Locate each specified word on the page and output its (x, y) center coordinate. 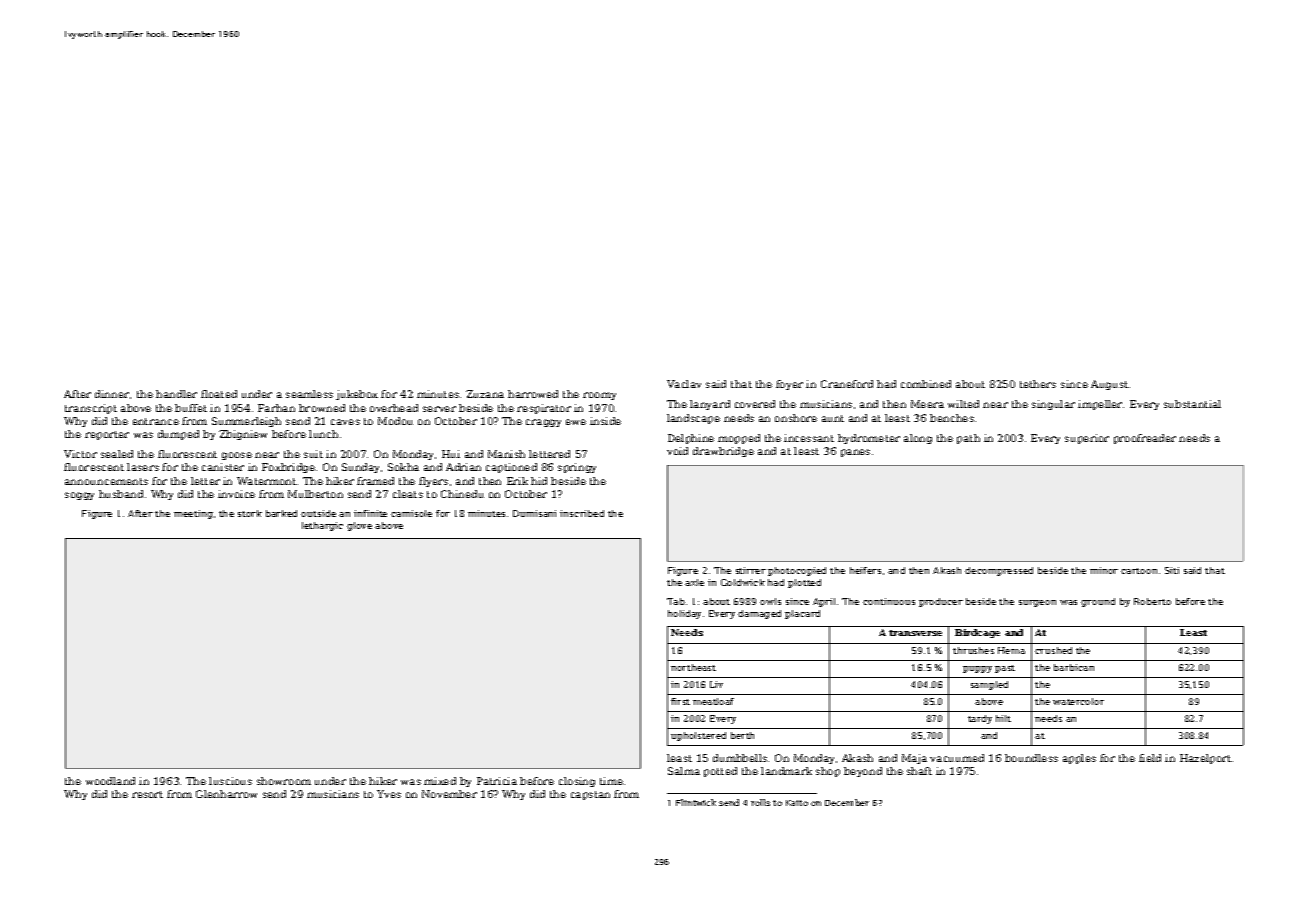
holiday (684, 614)
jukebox (357, 395)
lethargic (322, 526)
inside (605, 421)
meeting (193, 514)
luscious (230, 781)
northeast (693, 667)
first (680, 701)
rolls (760, 802)
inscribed (582, 513)
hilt (1003, 718)
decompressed (999, 571)
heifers (865, 570)
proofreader (1145, 439)
